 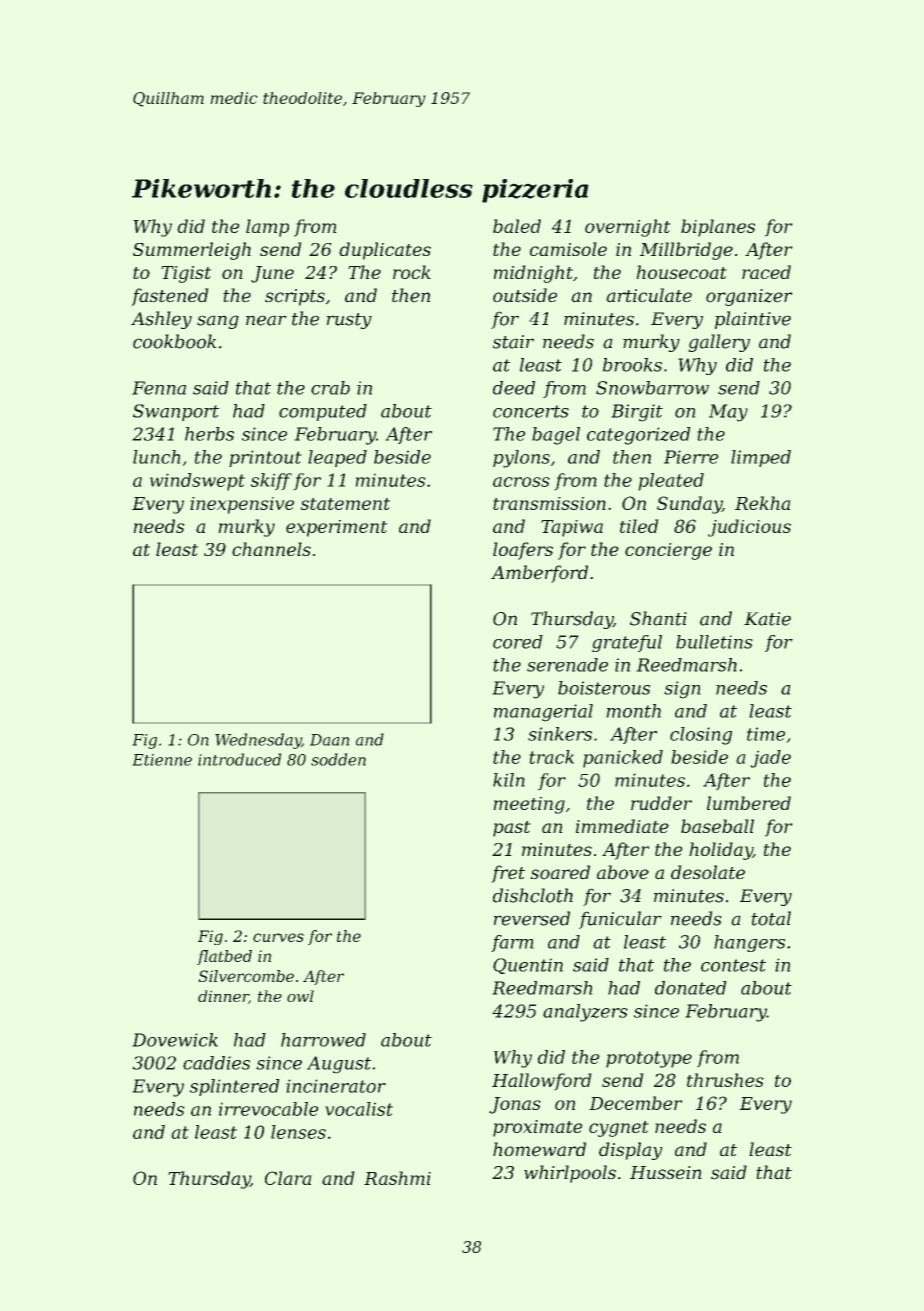 I want to click on Dovewick, so click(x=175, y=1040).
